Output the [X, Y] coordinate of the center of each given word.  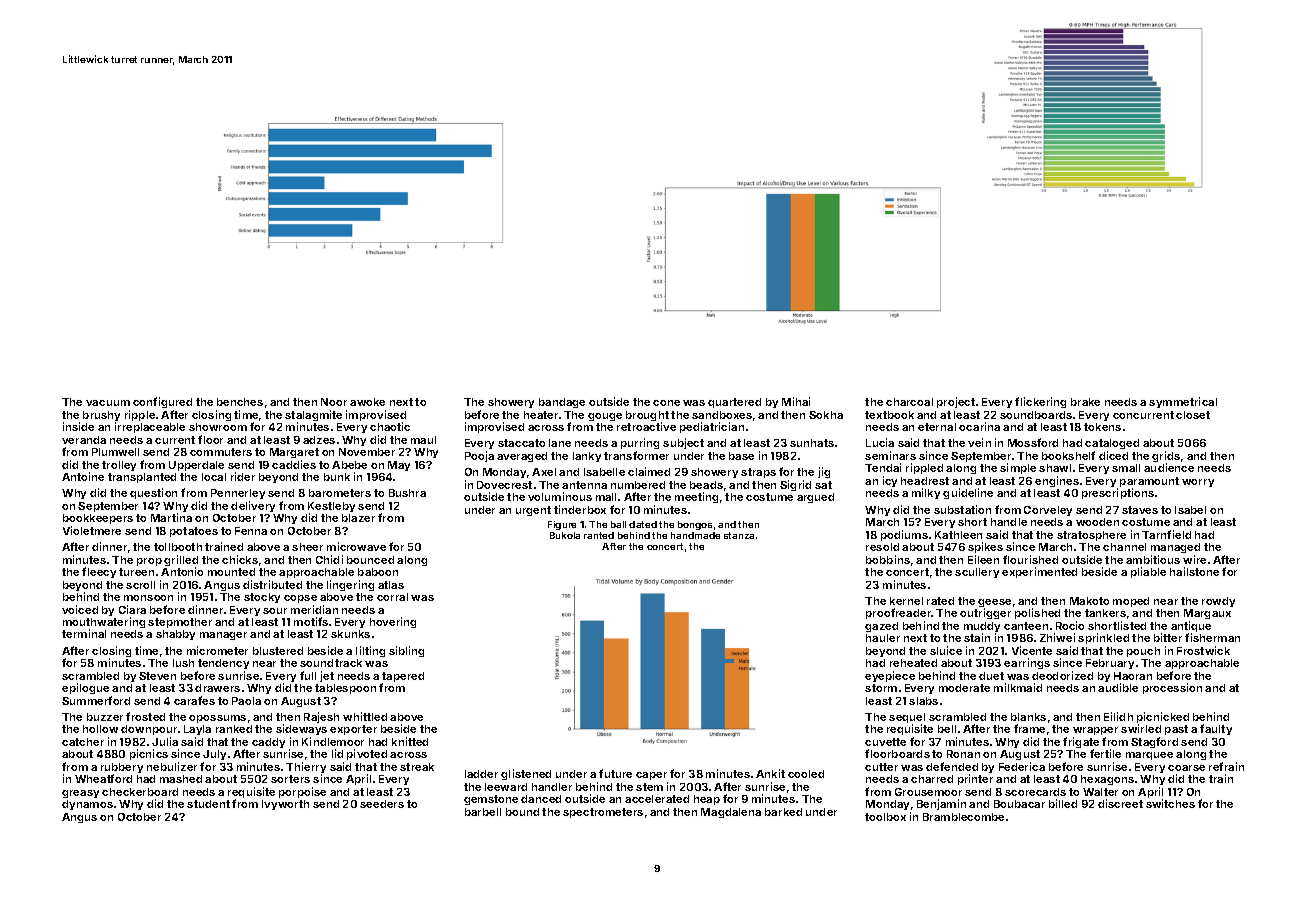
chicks [240, 559]
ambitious [1153, 559]
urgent [533, 511]
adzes [319, 440]
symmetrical [1183, 402]
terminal [84, 633]
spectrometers [603, 813]
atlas [391, 585]
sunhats [812, 443]
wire [1194, 559]
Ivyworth [285, 805]
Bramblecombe [963, 817]
